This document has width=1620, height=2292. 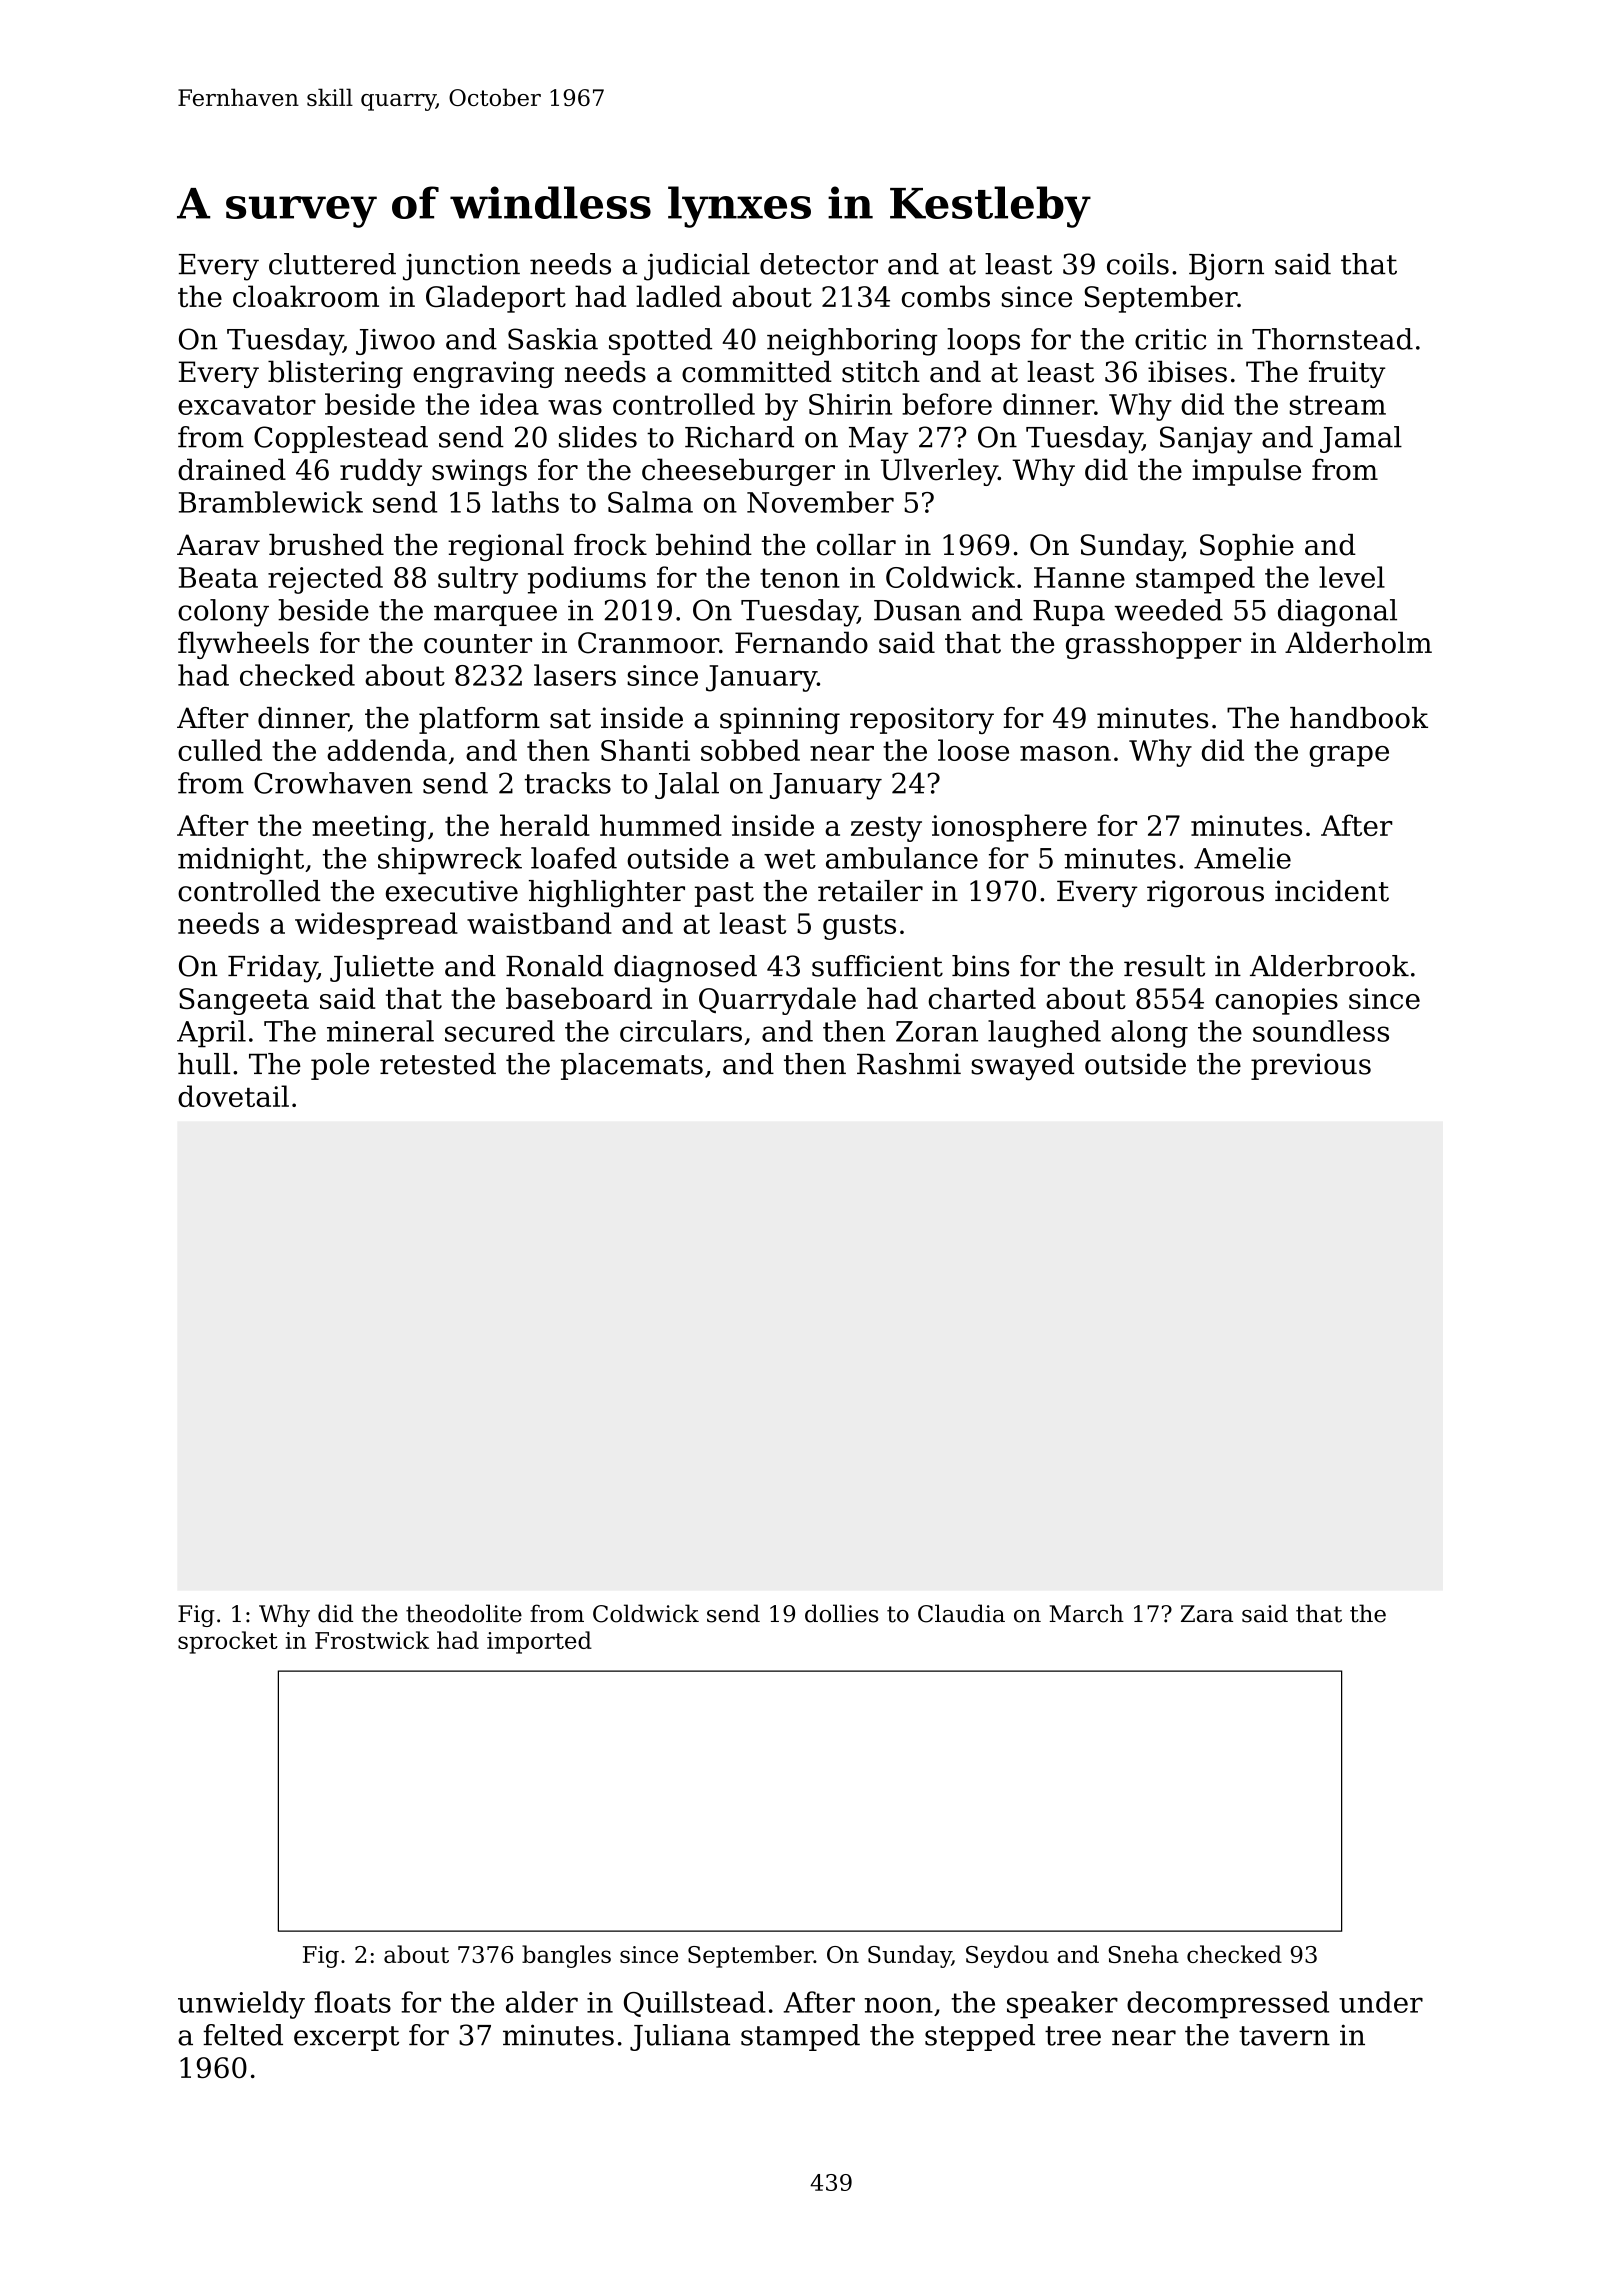 I want to click on unwieldy, so click(x=241, y=2005).
